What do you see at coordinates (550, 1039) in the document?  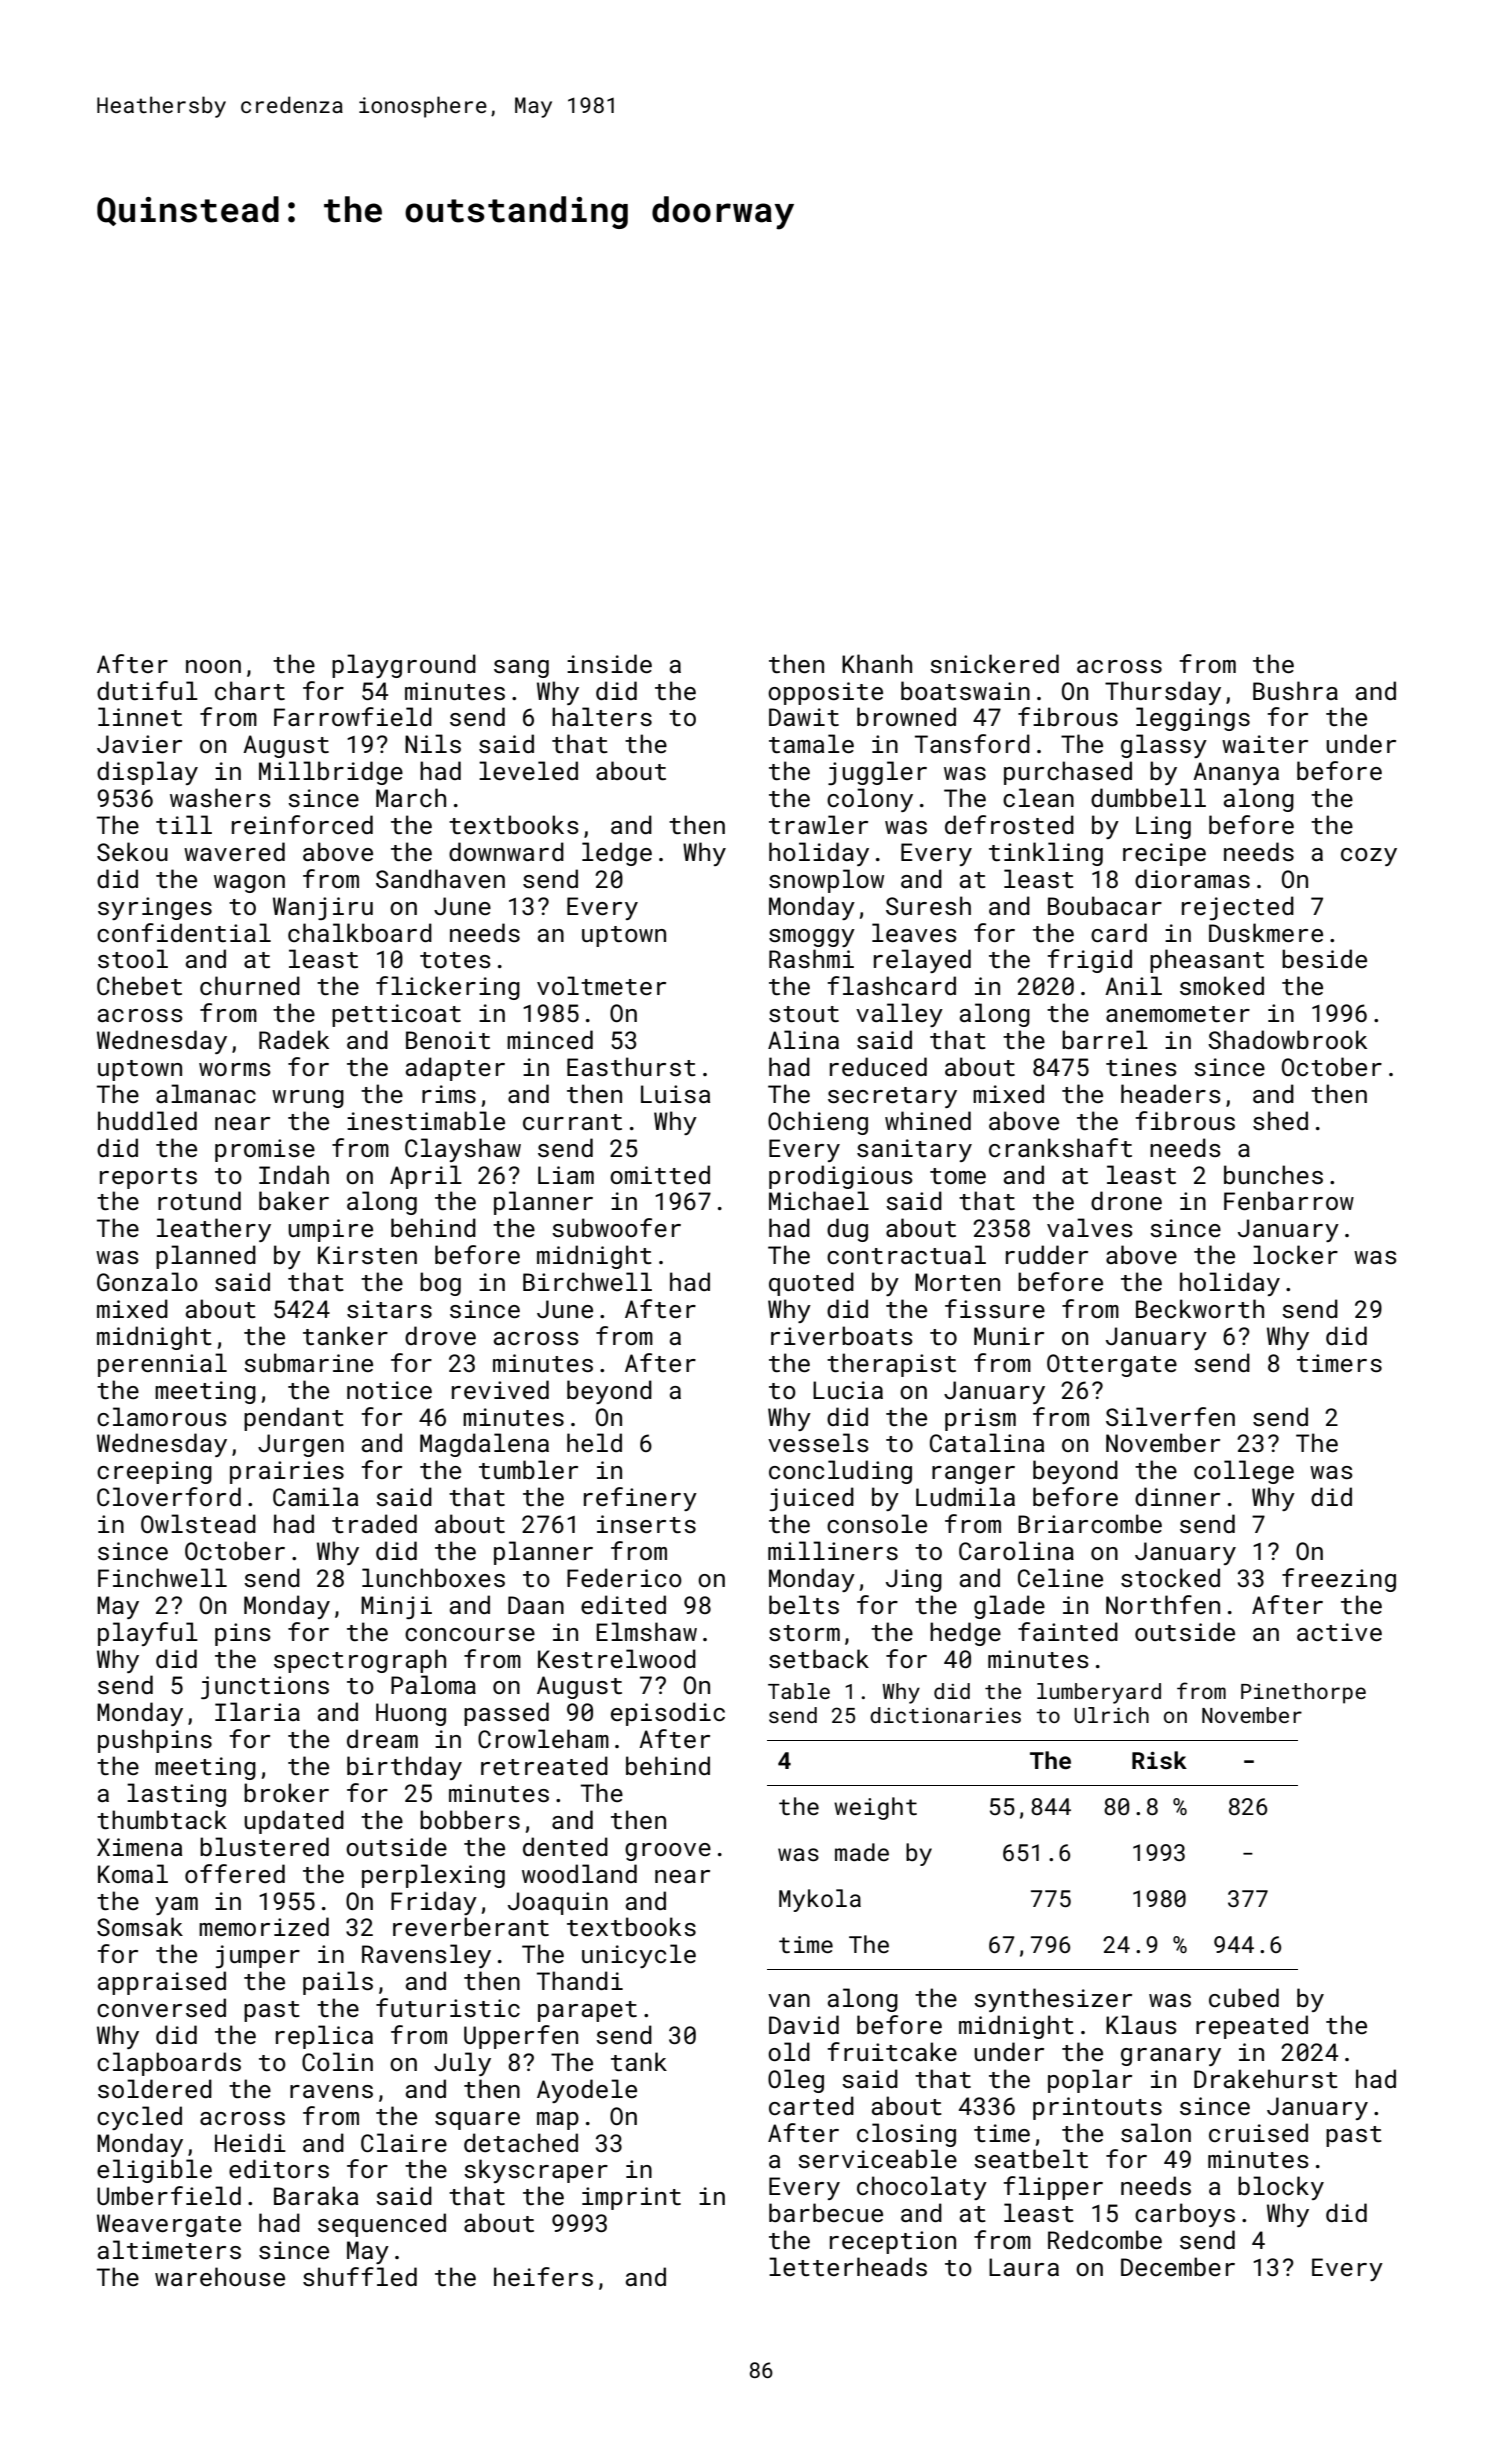 I see `minced` at bounding box center [550, 1039].
